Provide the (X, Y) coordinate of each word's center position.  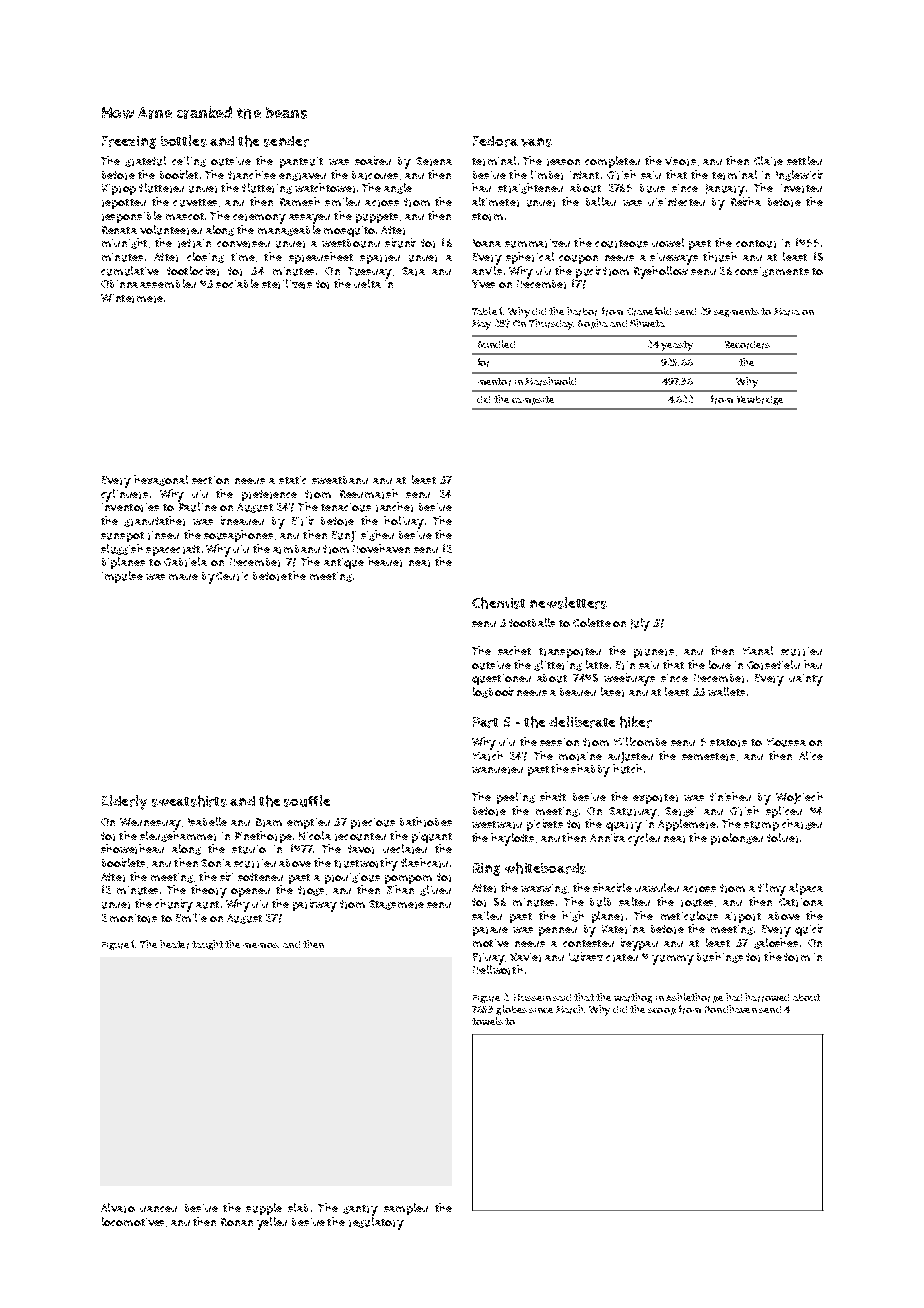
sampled (406, 1209)
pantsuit (301, 162)
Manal (758, 650)
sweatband (340, 480)
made (183, 577)
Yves (483, 284)
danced (158, 1209)
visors (680, 161)
